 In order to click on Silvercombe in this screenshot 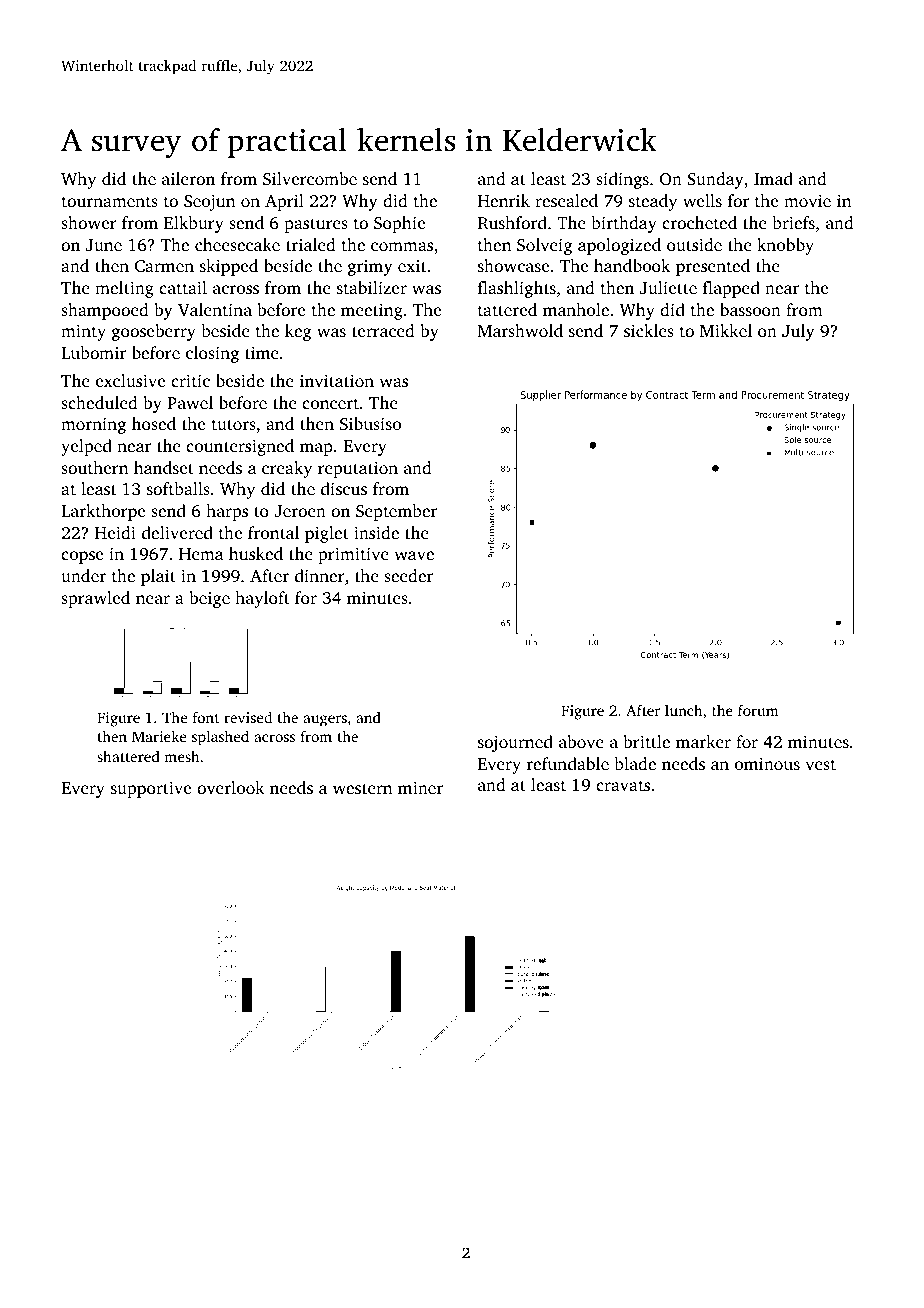, I will do `click(310, 179)`.
